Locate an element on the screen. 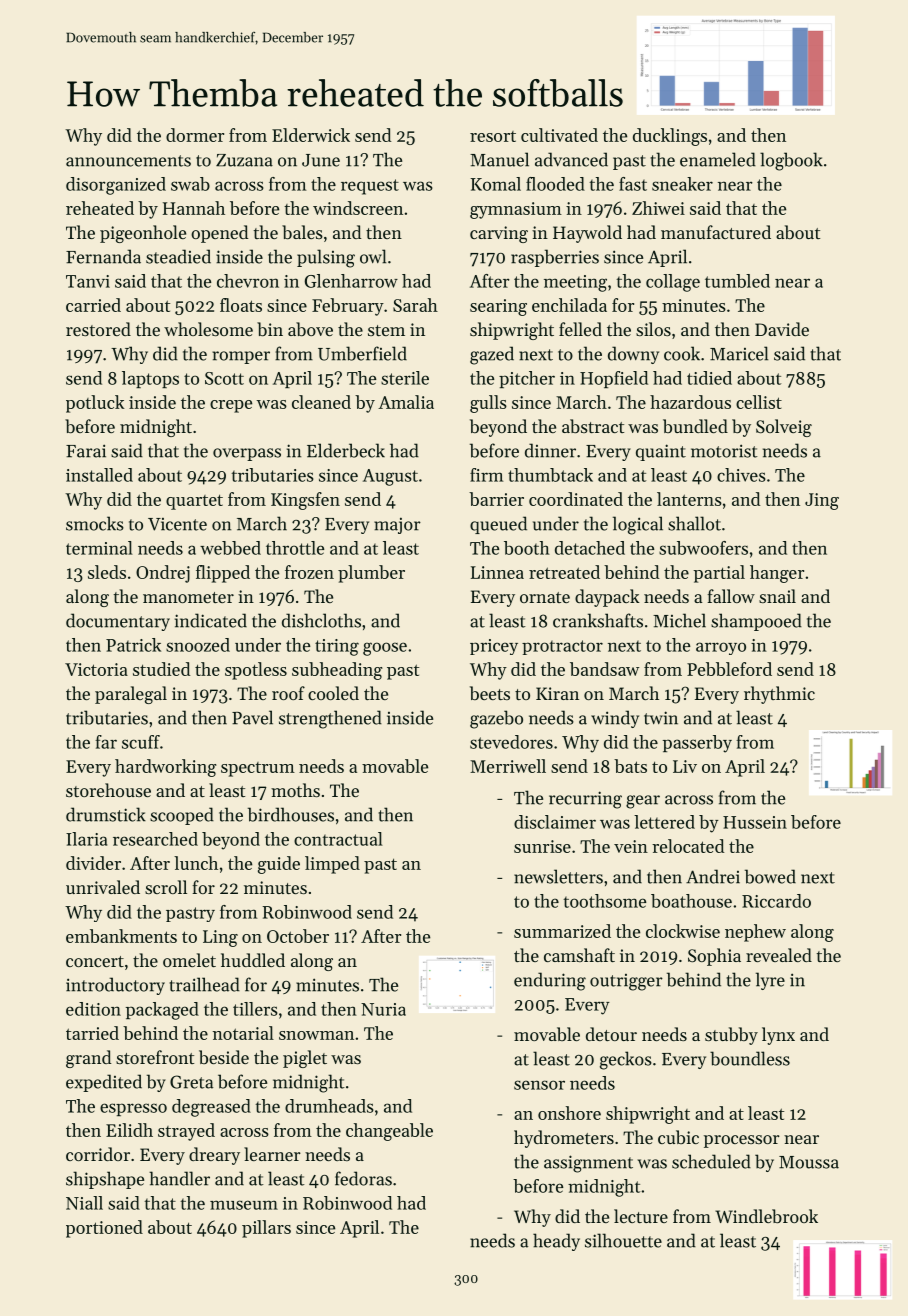 The height and width of the screenshot is (1316, 908). enameled is located at coordinates (718, 159).
